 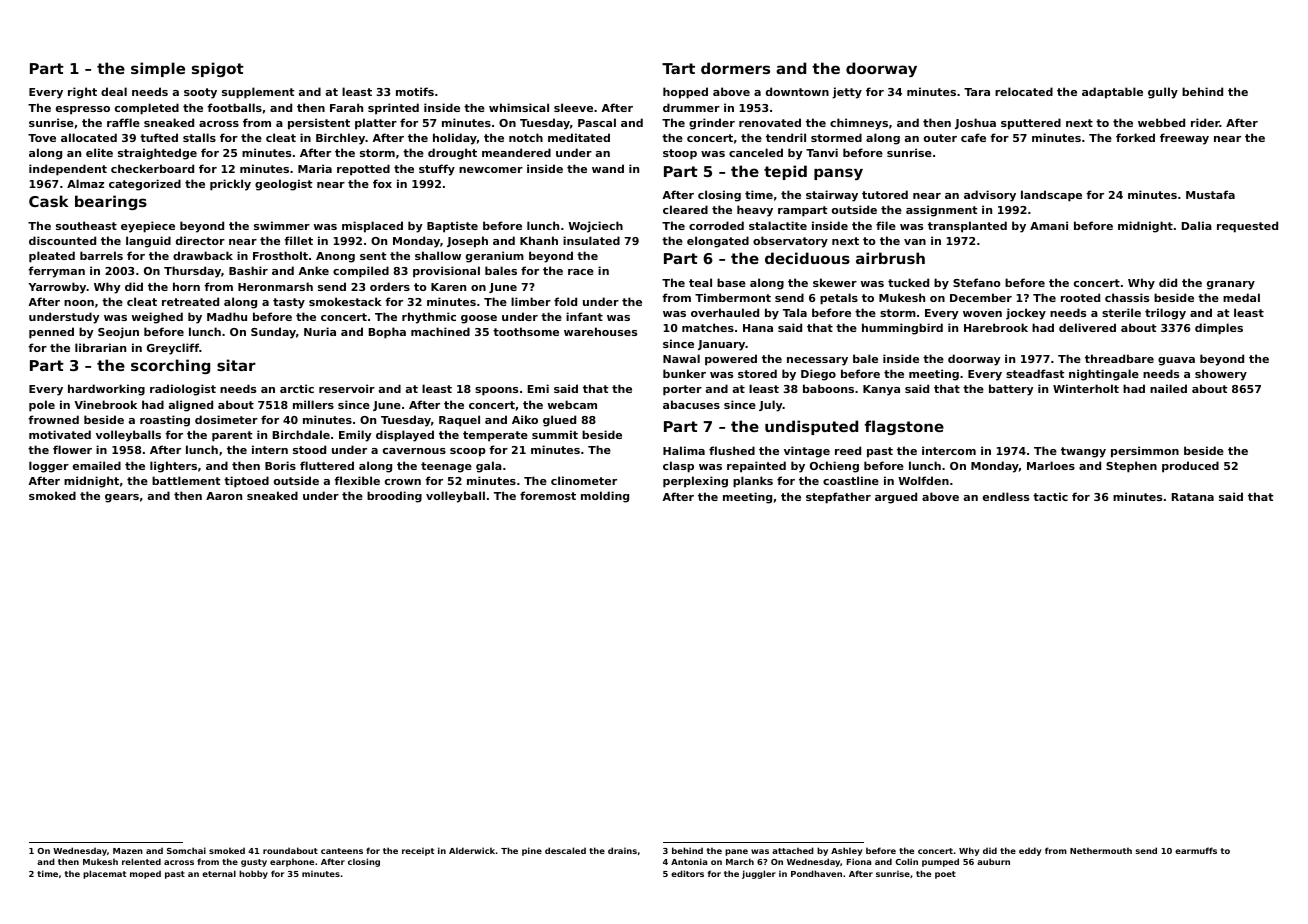 I want to click on threadbare, so click(x=1119, y=358).
